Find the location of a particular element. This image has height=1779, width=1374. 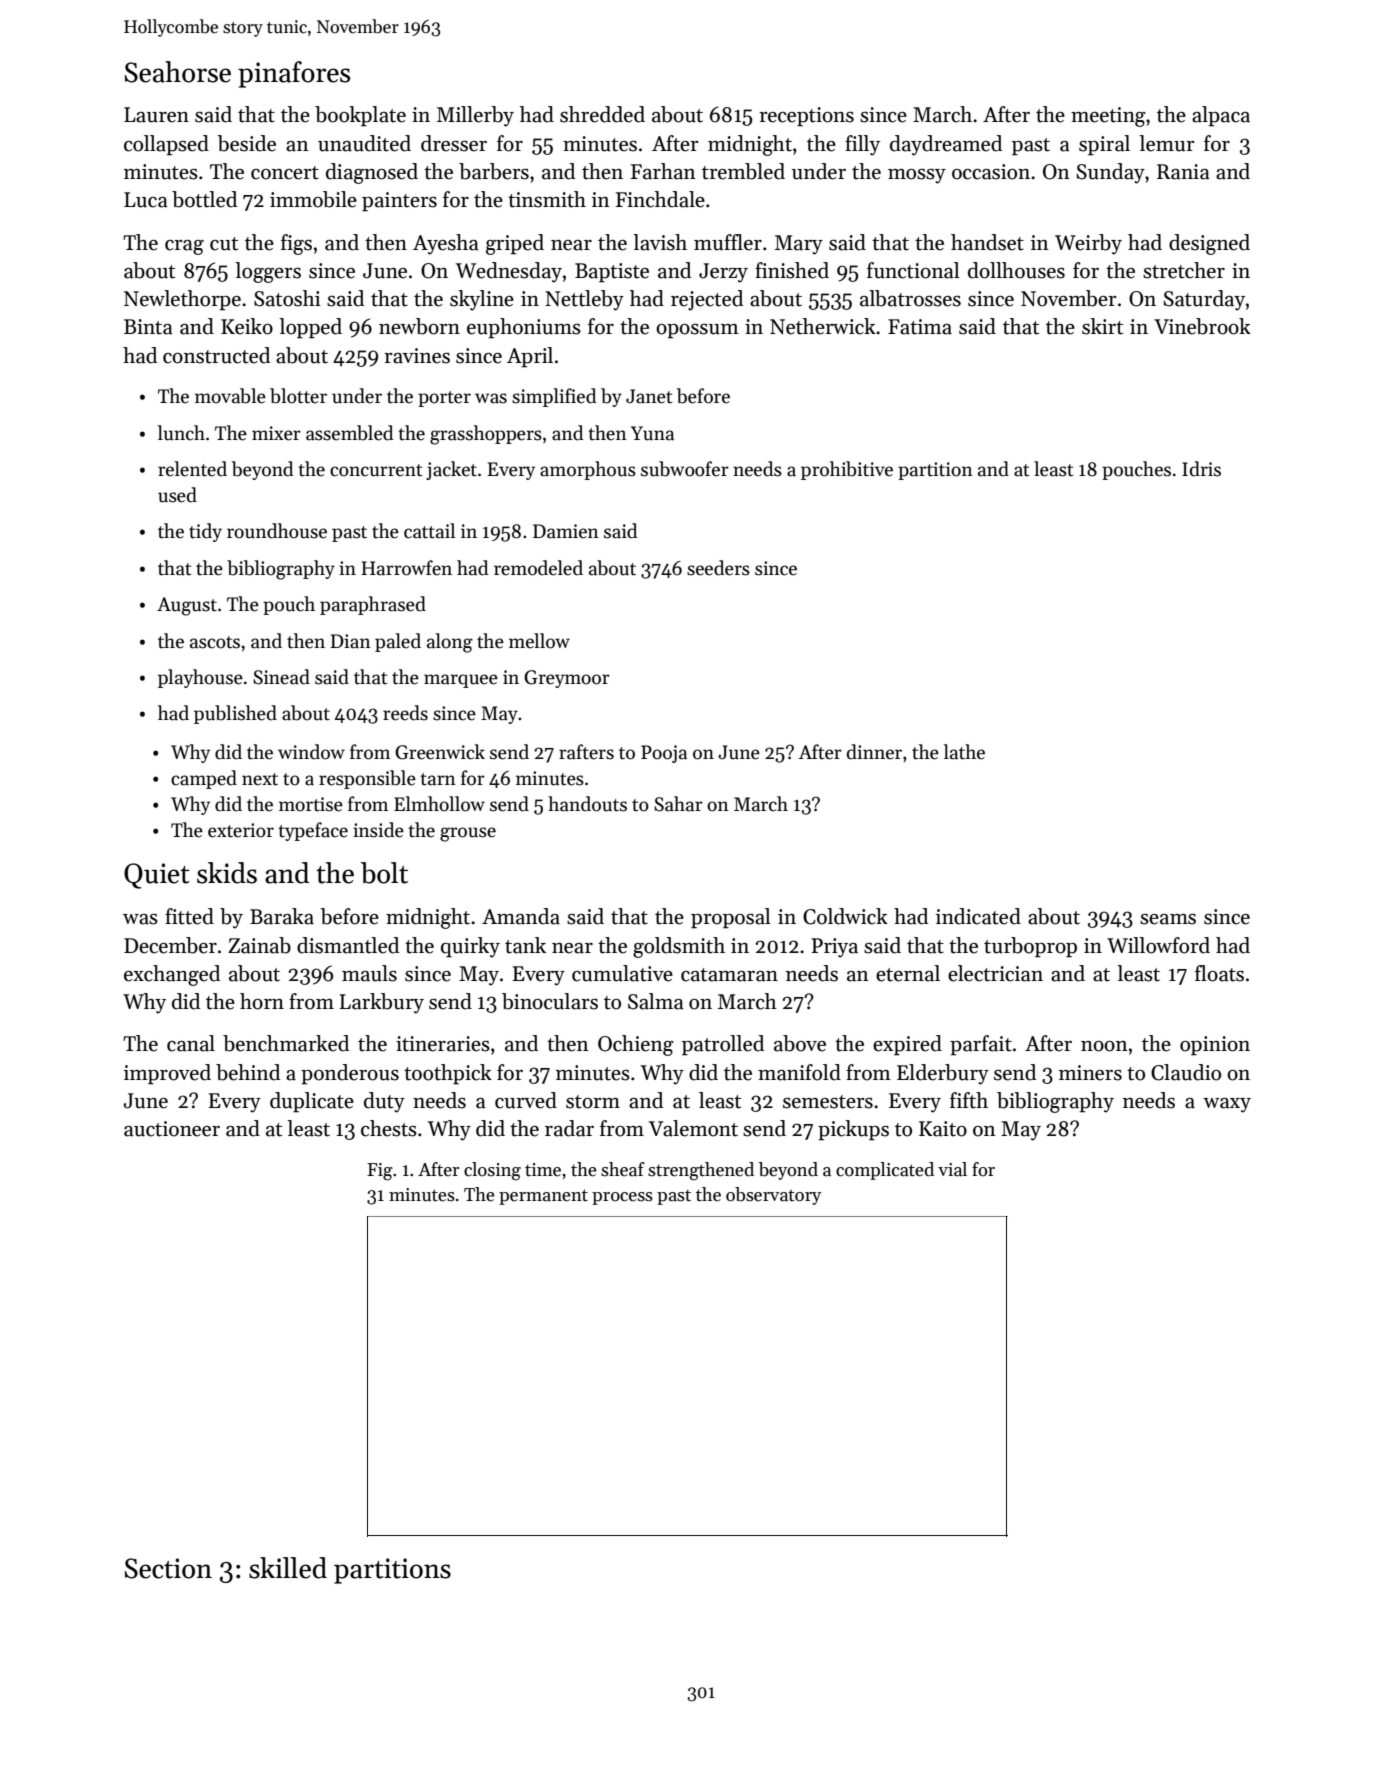

Idris is located at coordinates (1201, 469).
